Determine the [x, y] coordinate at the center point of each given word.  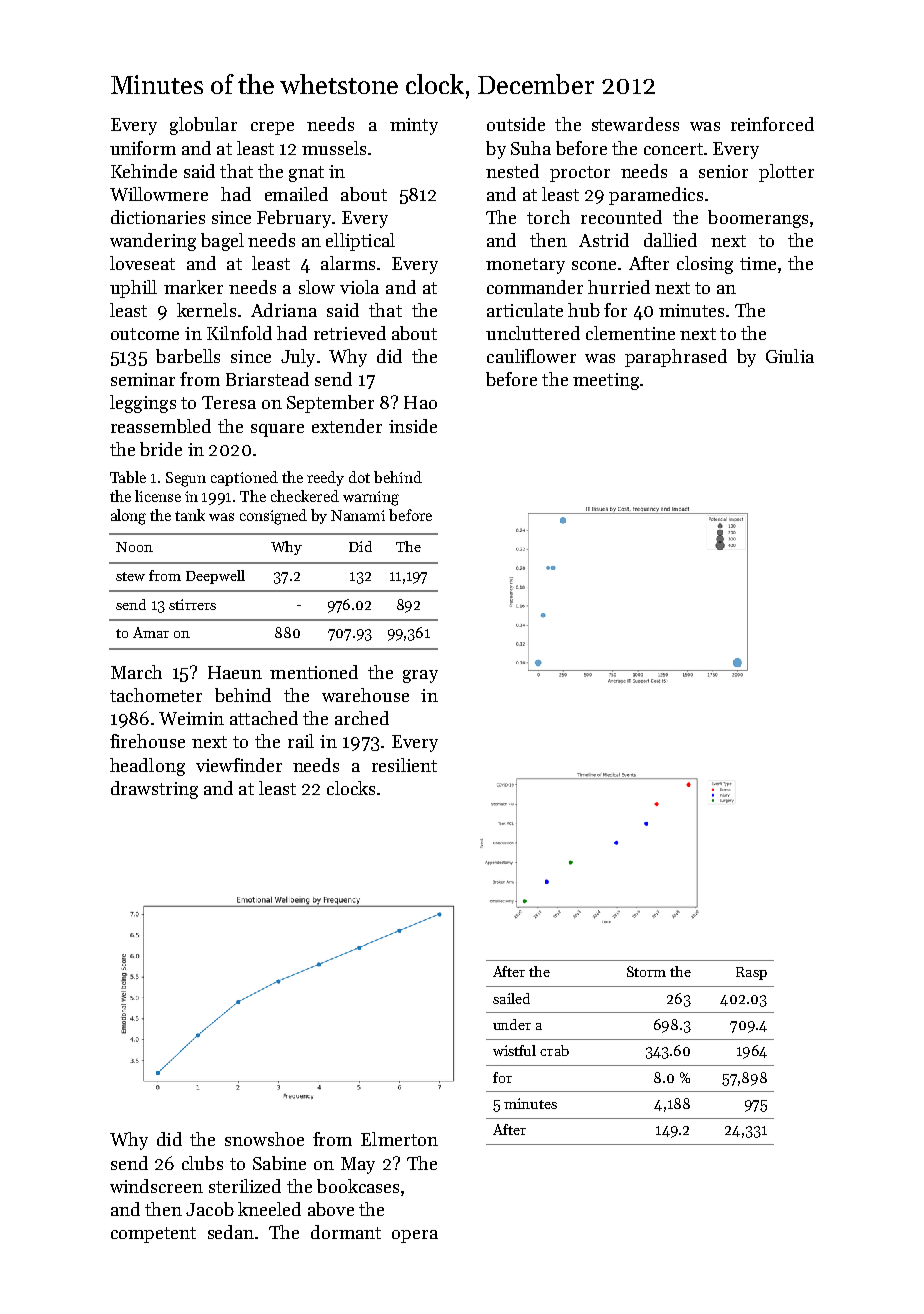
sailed [511, 998]
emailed [296, 194]
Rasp [751, 973]
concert [673, 149]
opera [415, 1236]
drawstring [154, 790]
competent [153, 1235]
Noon [134, 547]
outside [516, 124]
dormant [346, 1232]
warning [371, 498]
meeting [606, 381]
